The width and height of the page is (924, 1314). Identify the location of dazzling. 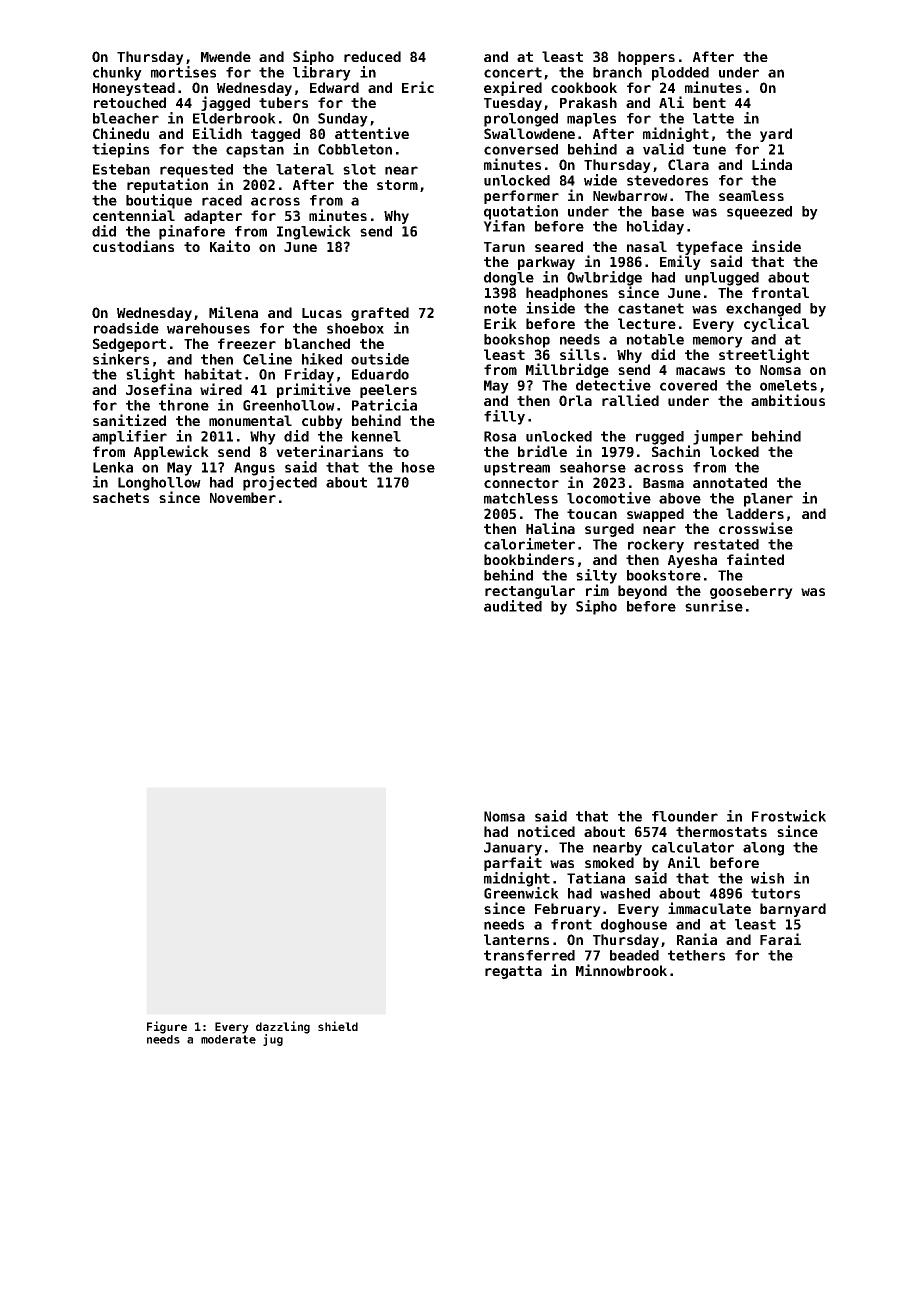
(283, 1027).
